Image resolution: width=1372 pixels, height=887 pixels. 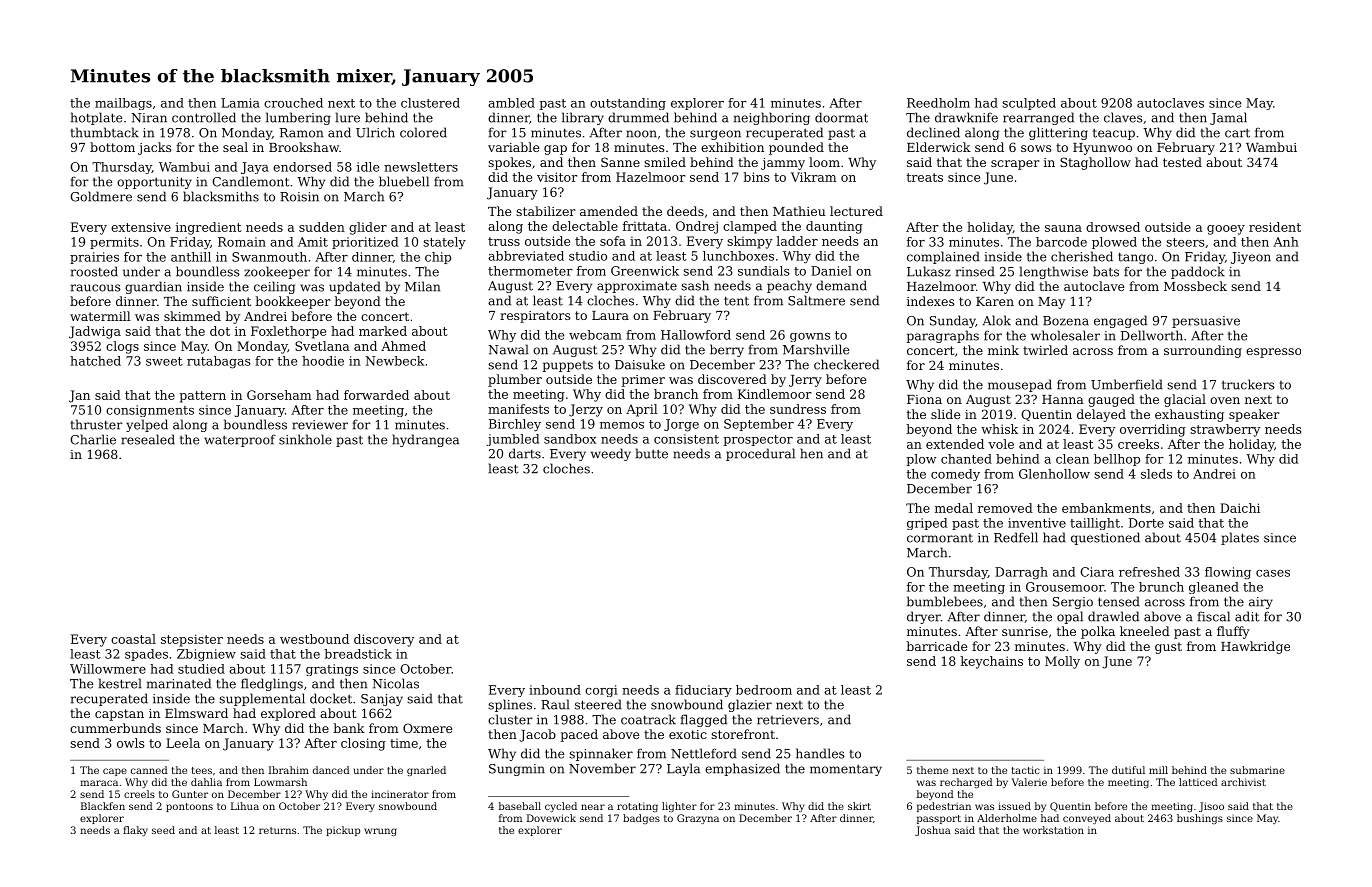 What do you see at coordinates (924, 177) in the screenshot?
I see `treats` at bounding box center [924, 177].
